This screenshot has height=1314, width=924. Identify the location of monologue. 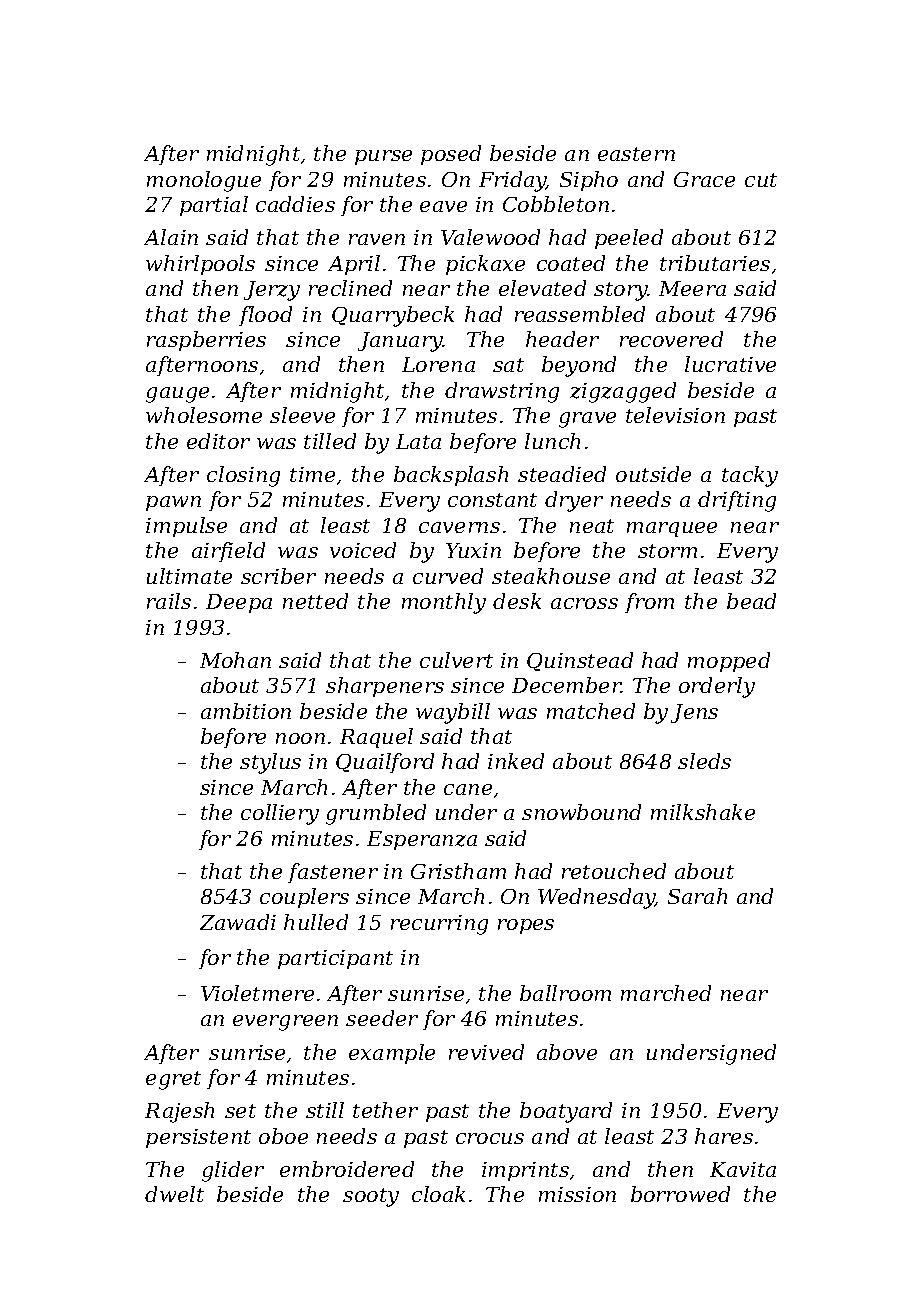
(204, 181).
